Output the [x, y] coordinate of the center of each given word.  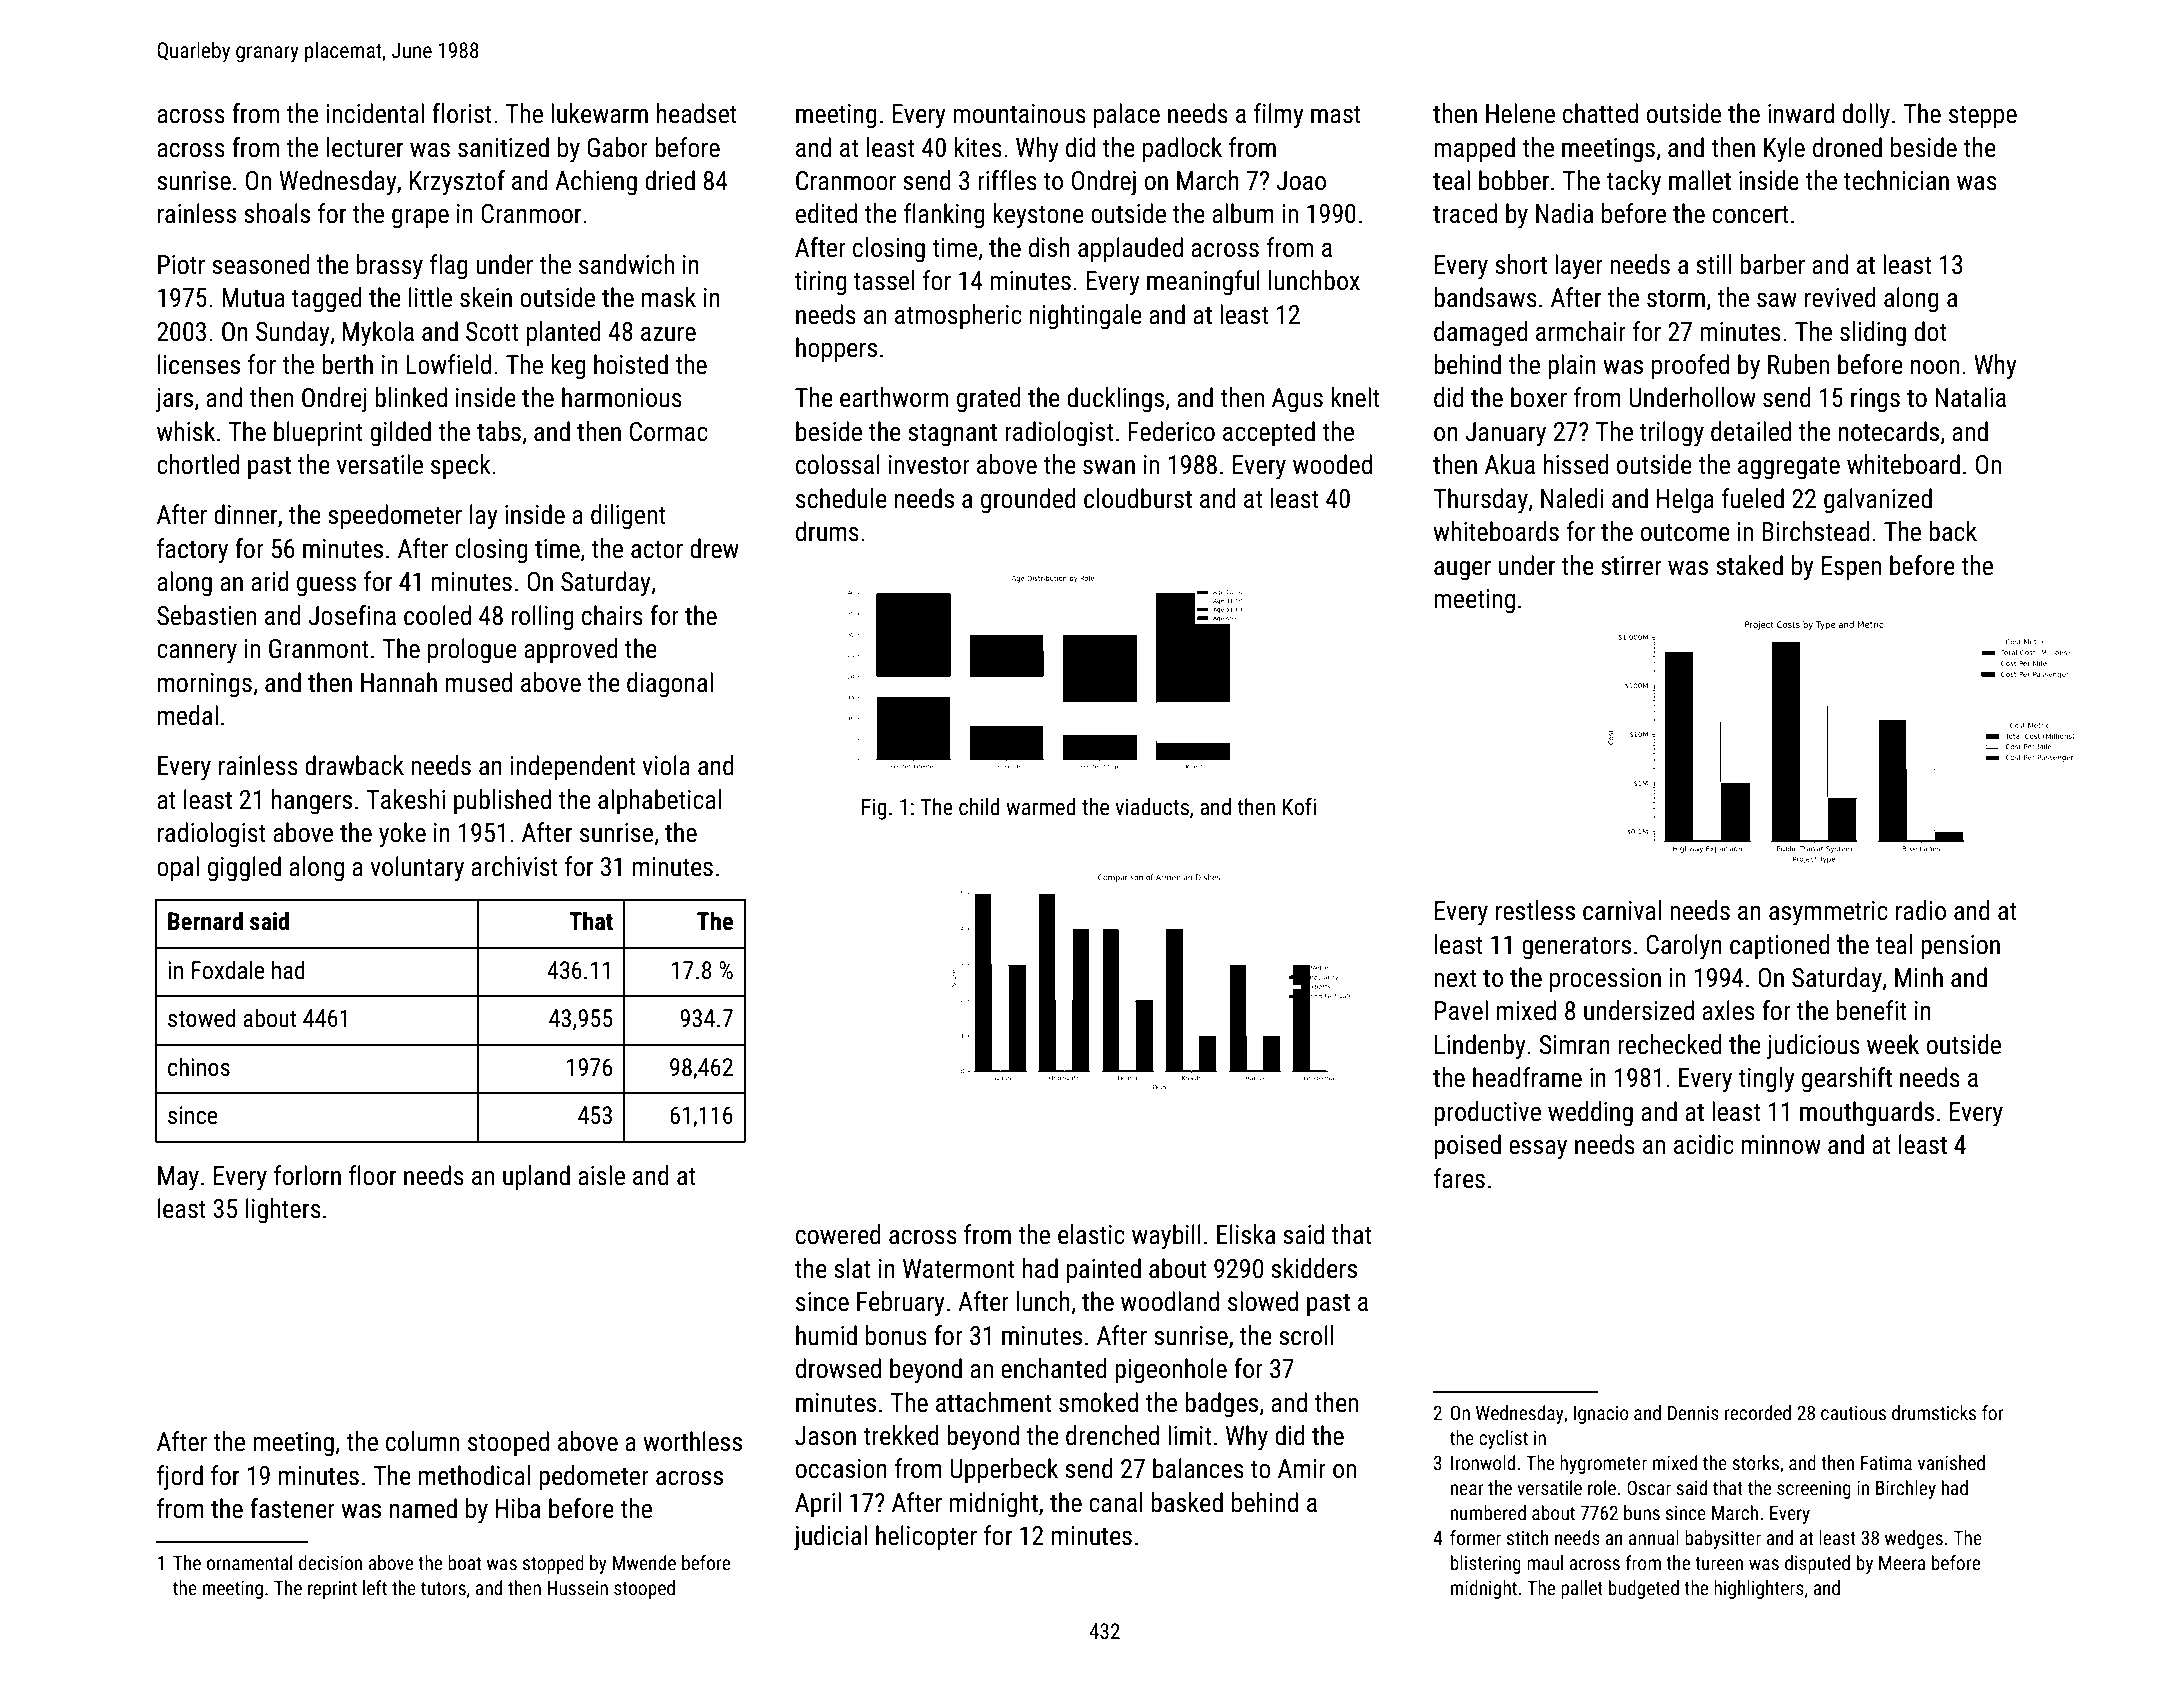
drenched [1112, 1435]
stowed [201, 1018]
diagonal [670, 685]
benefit [1872, 1010]
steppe [1983, 117]
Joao [1301, 181]
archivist [514, 866]
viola [666, 765]
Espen [1851, 568]
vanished [1951, 1462]
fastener [292, 1508]
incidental [375, 113]
